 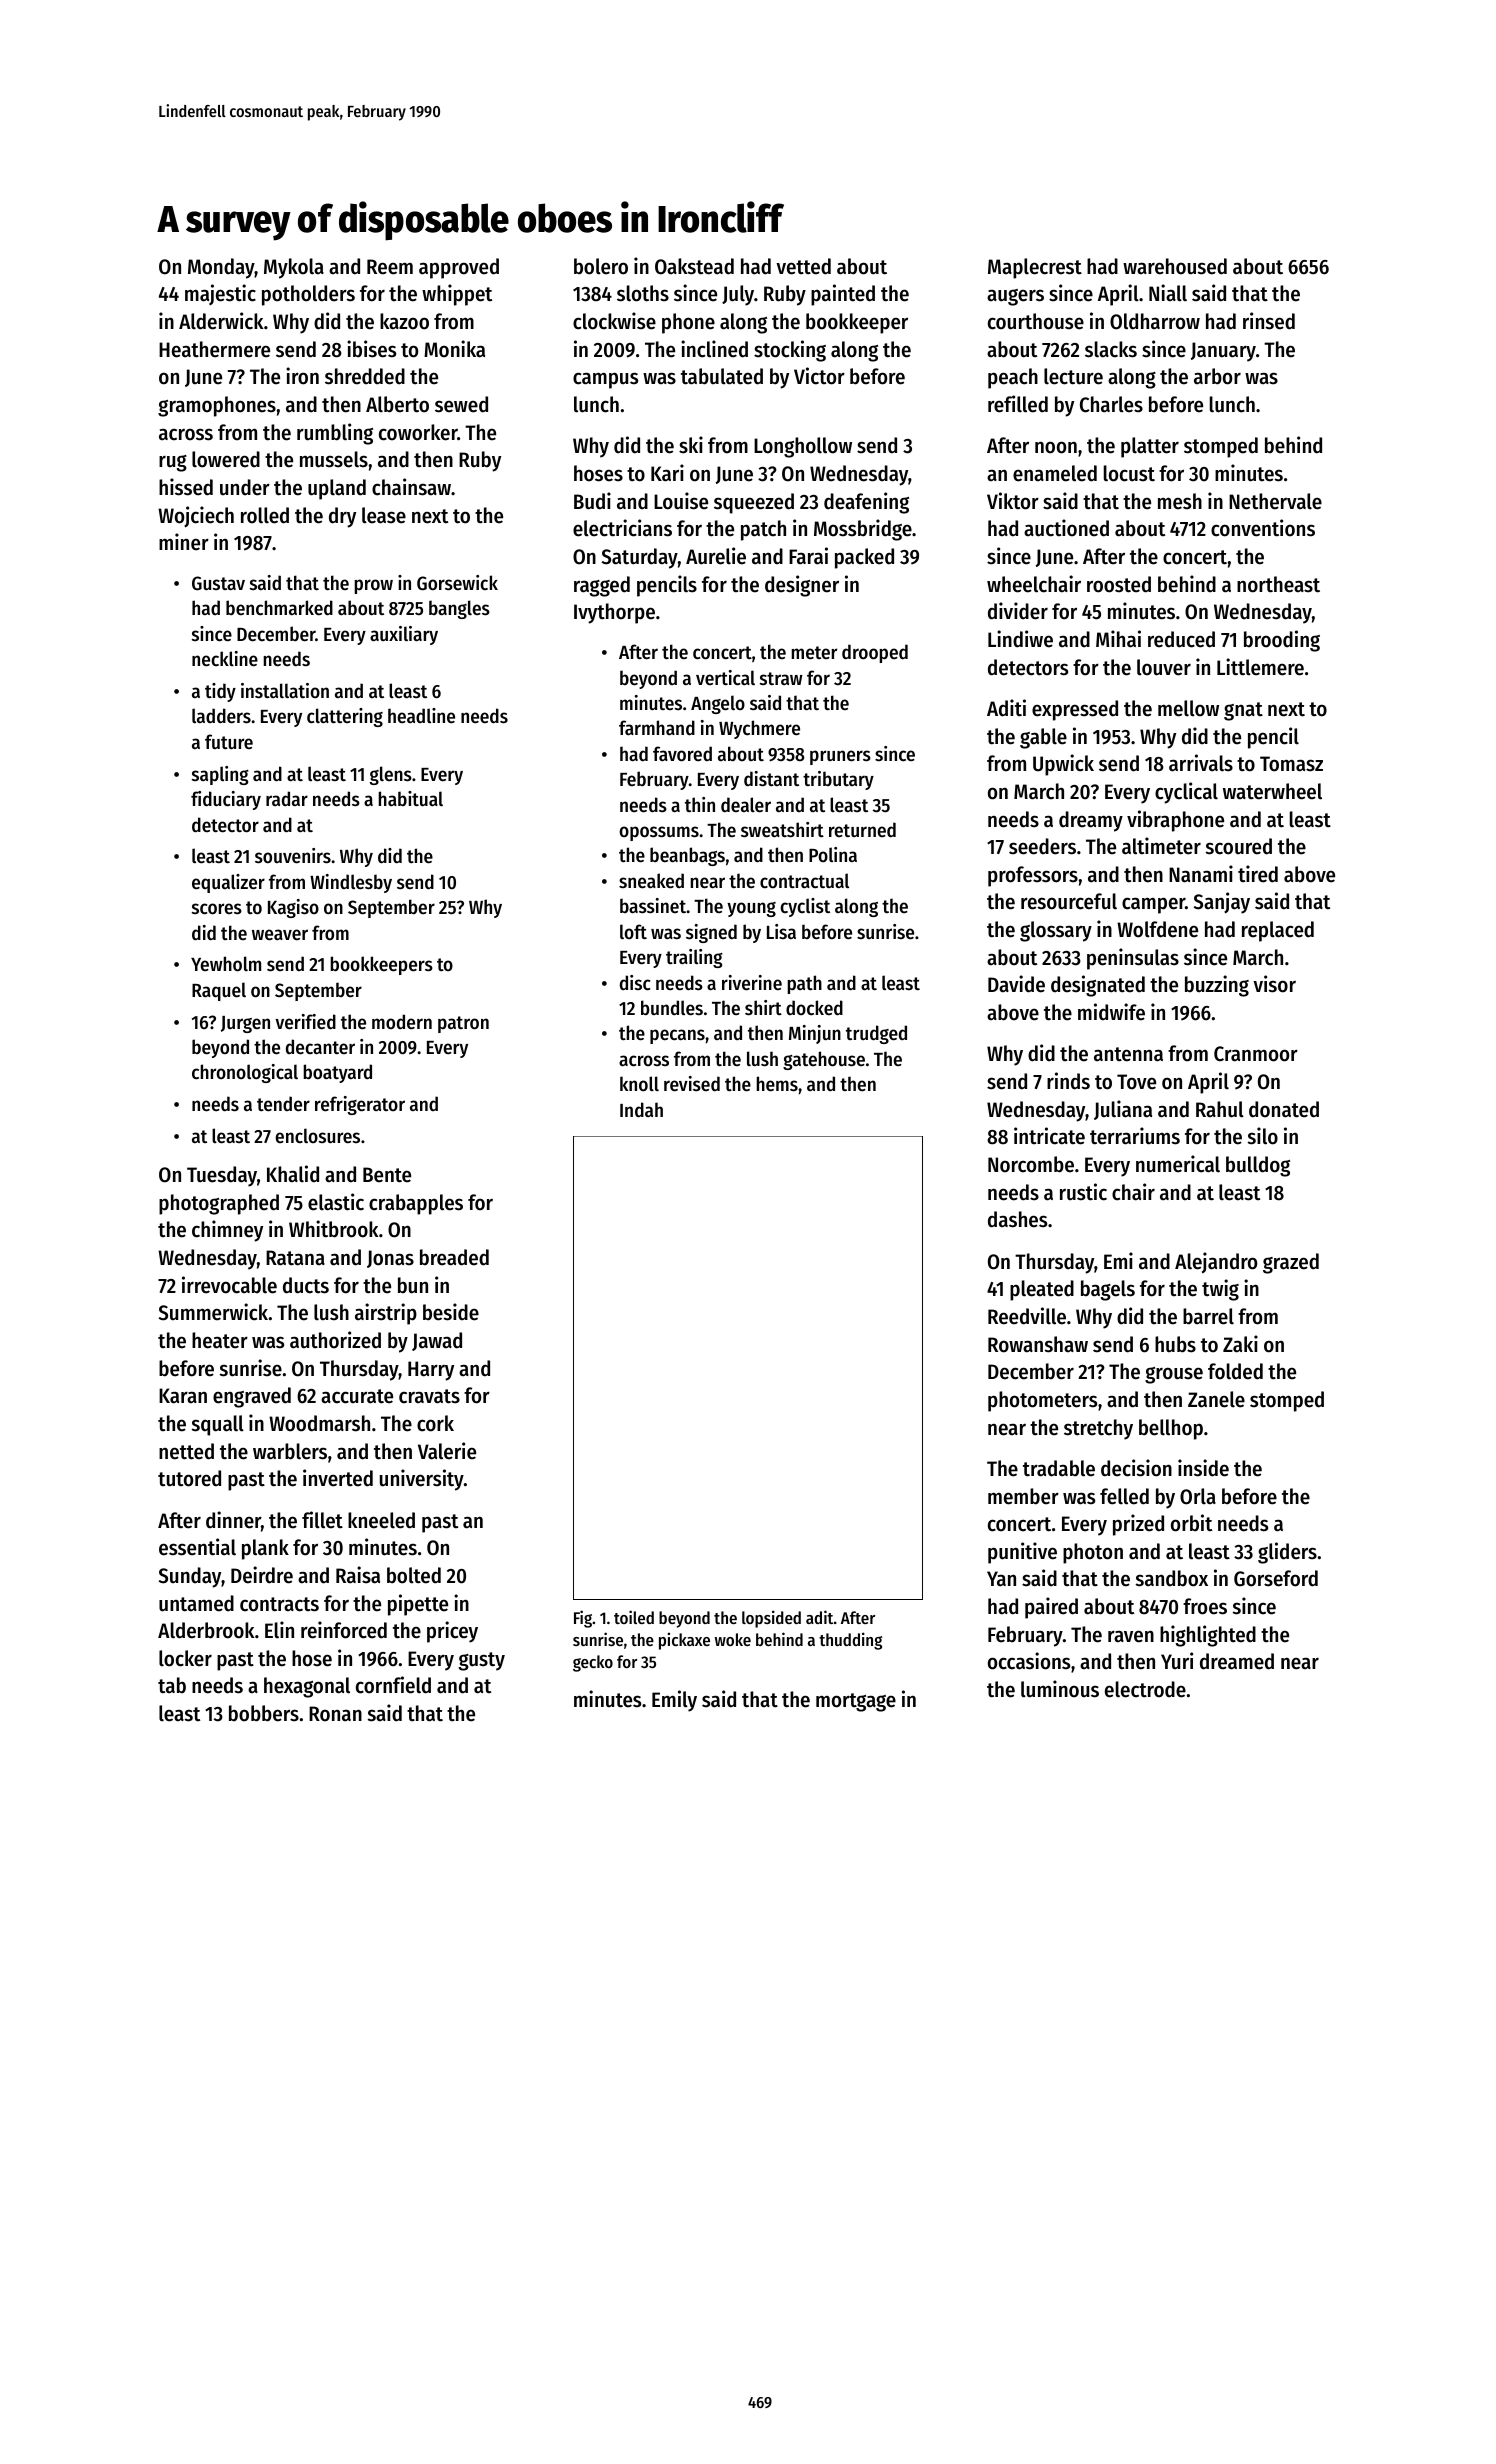 What do you see at coordinates (1038, 1344) in the image?
I see `Rowanshaw` at bounding box center [1038, 1344].
